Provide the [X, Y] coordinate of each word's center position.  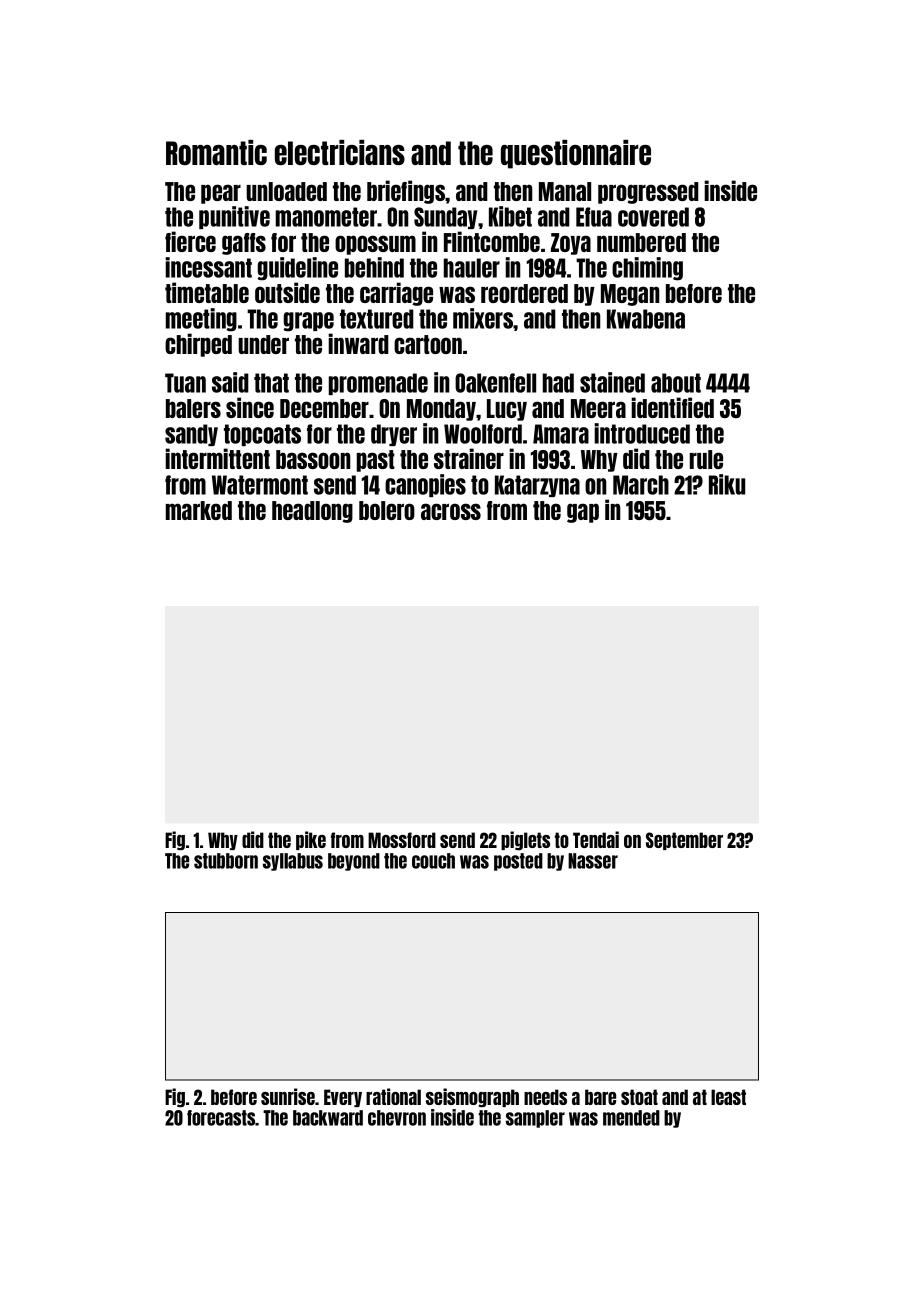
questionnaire [576, 154]
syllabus [293, 862]
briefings [406, 192]
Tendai [596, 839]
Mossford [402, 840]
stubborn [226, 861]
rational [393, 1096]
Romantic [216, 152]
